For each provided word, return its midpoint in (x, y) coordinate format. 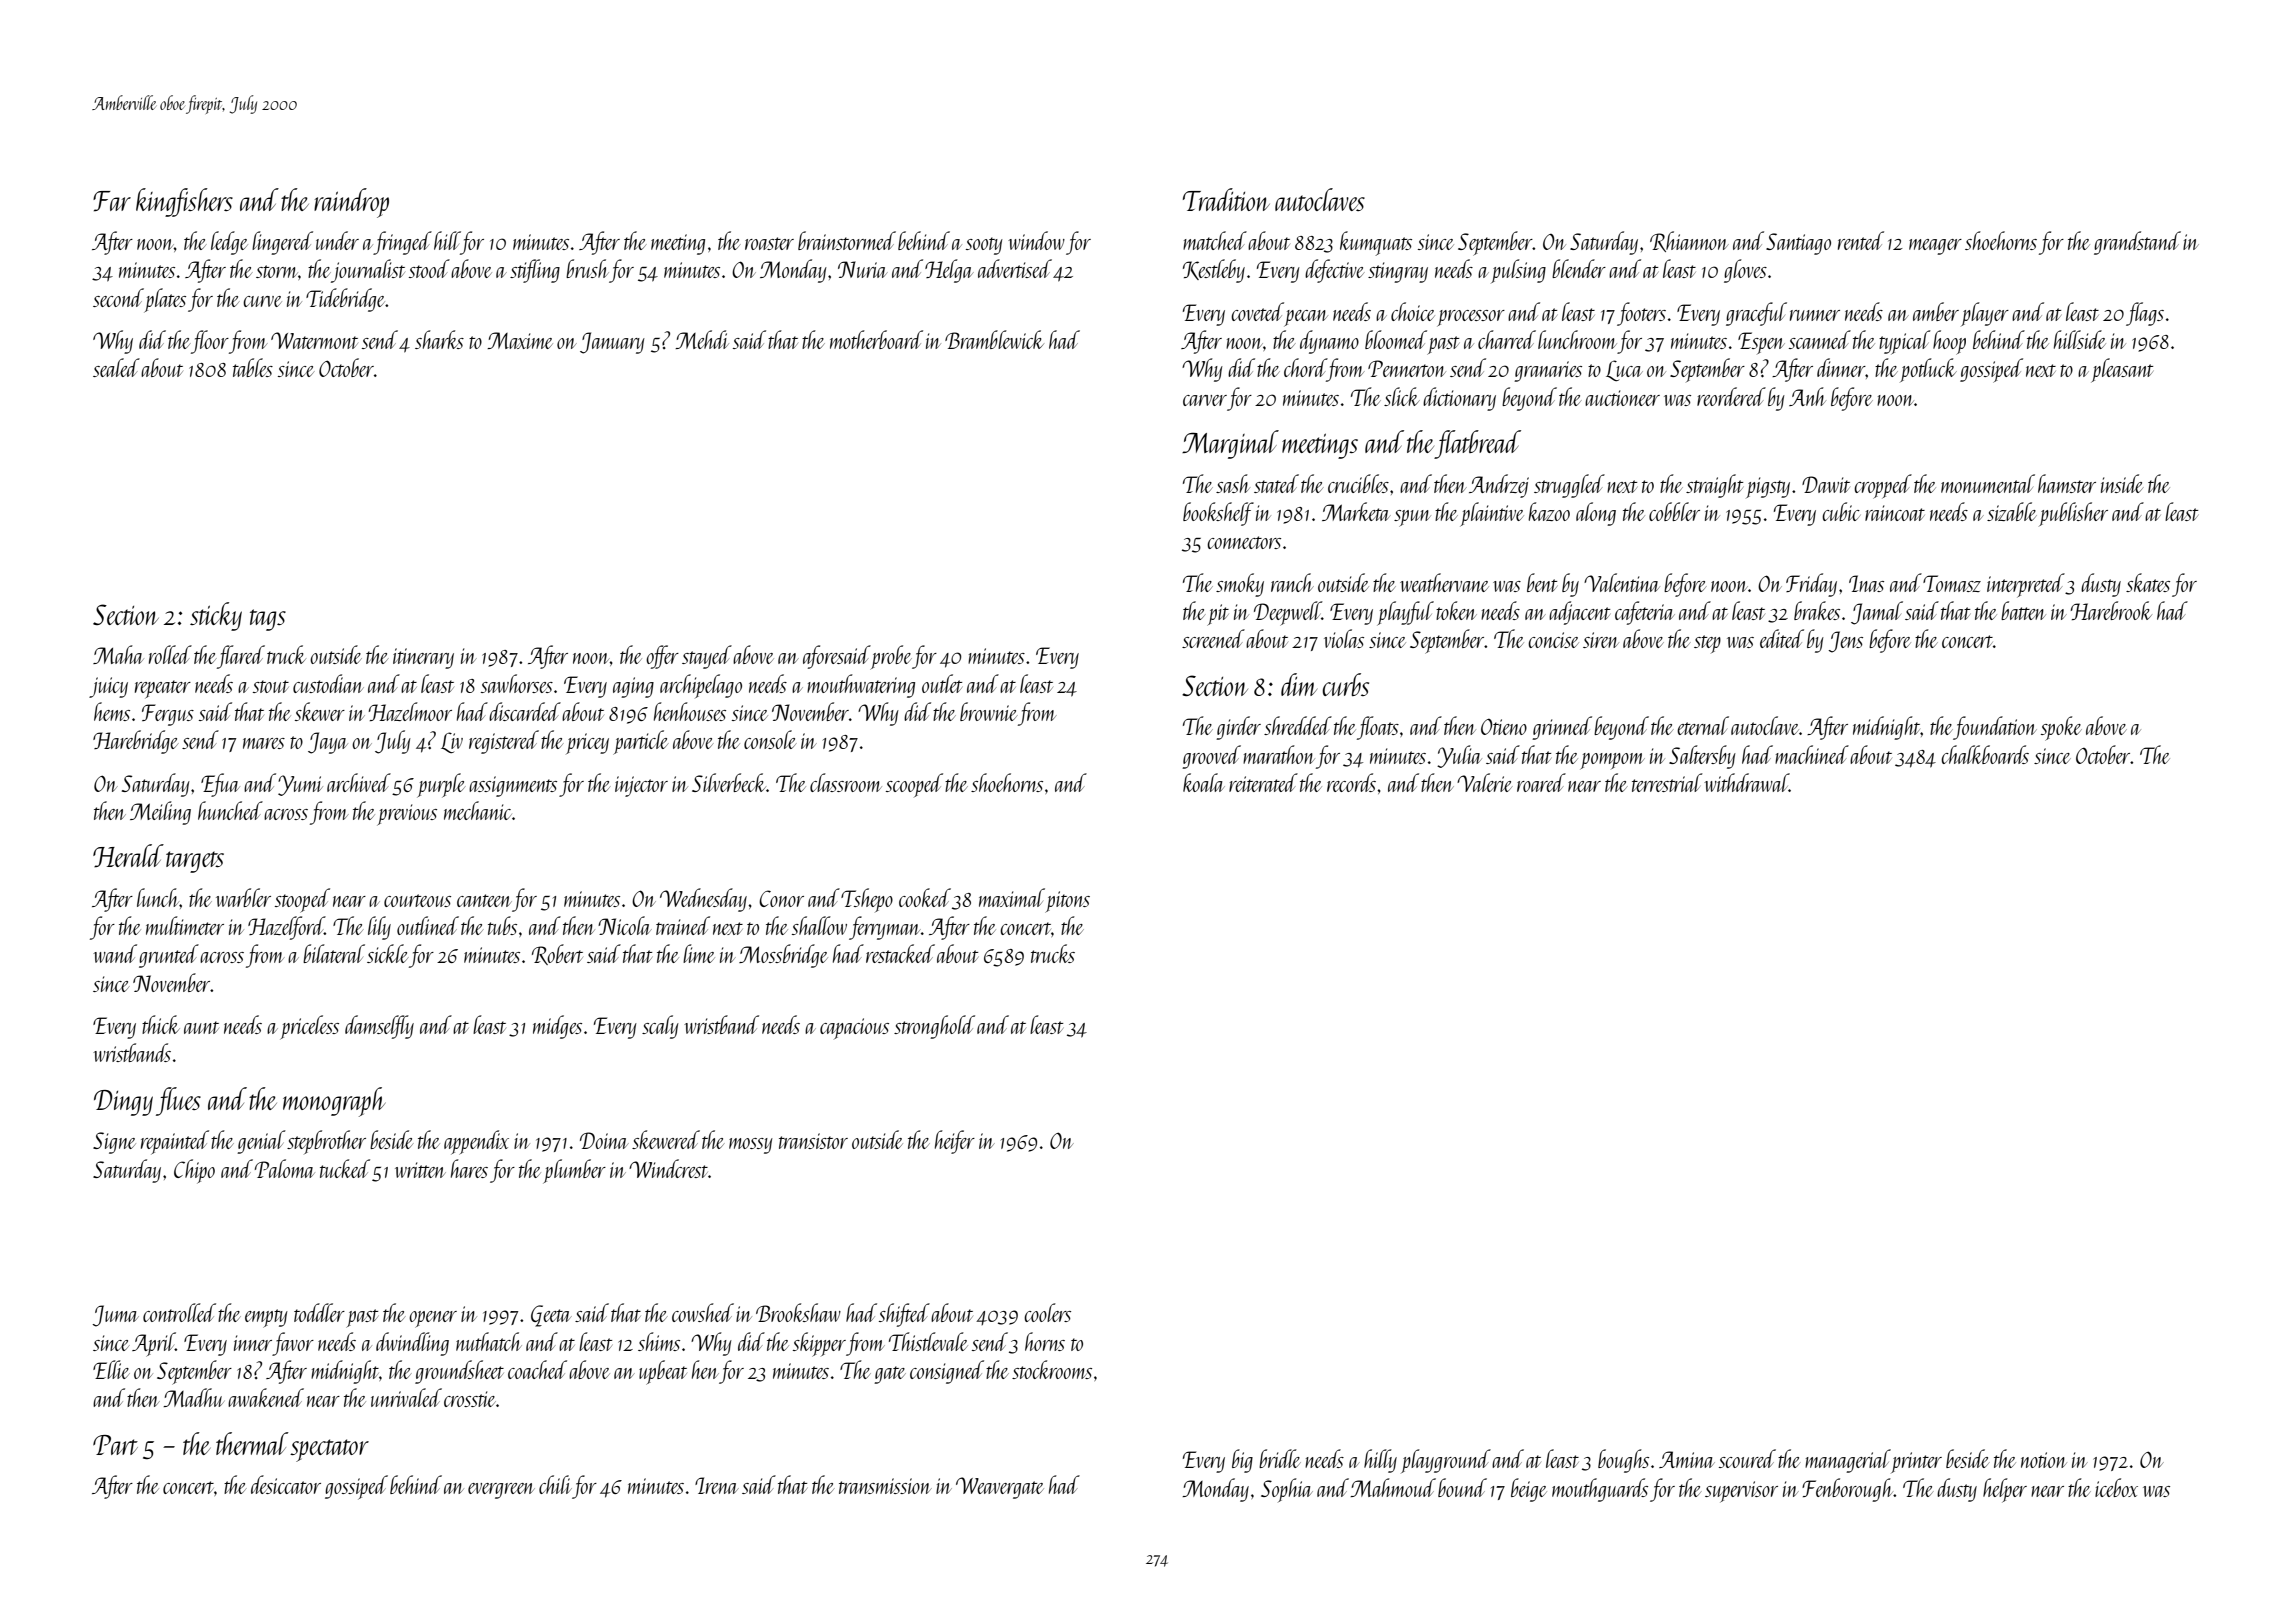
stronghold (934, 1027)
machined (1812, 754)
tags (268, 620)
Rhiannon (1689, 241)
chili (555, 1484)
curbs (1346, 684)
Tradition (1226, 199)
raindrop (351, 203)
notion (2044, 1460)
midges (557, 1027)
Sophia (1287, 1490)
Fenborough (1848, 1490)
